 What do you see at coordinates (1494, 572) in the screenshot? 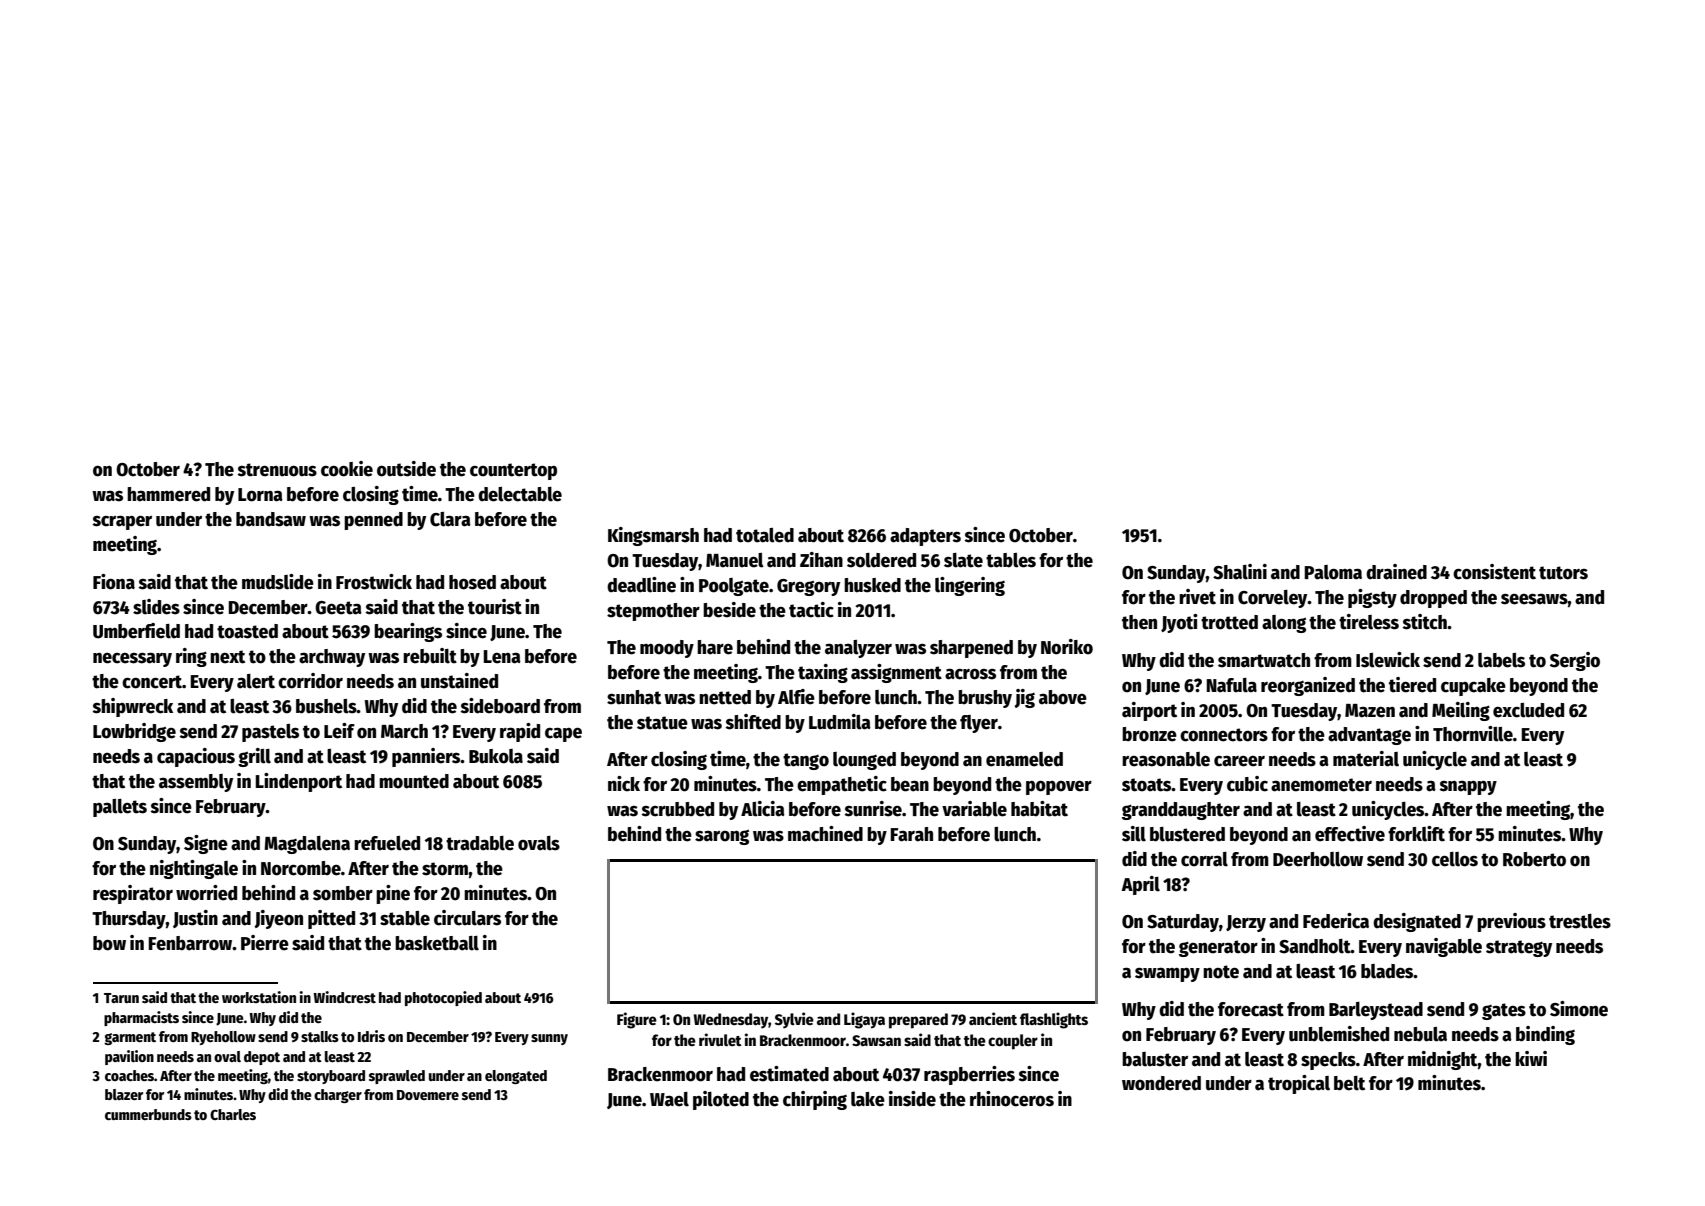
I see `consistent` at bounding box center [1494, 572].
